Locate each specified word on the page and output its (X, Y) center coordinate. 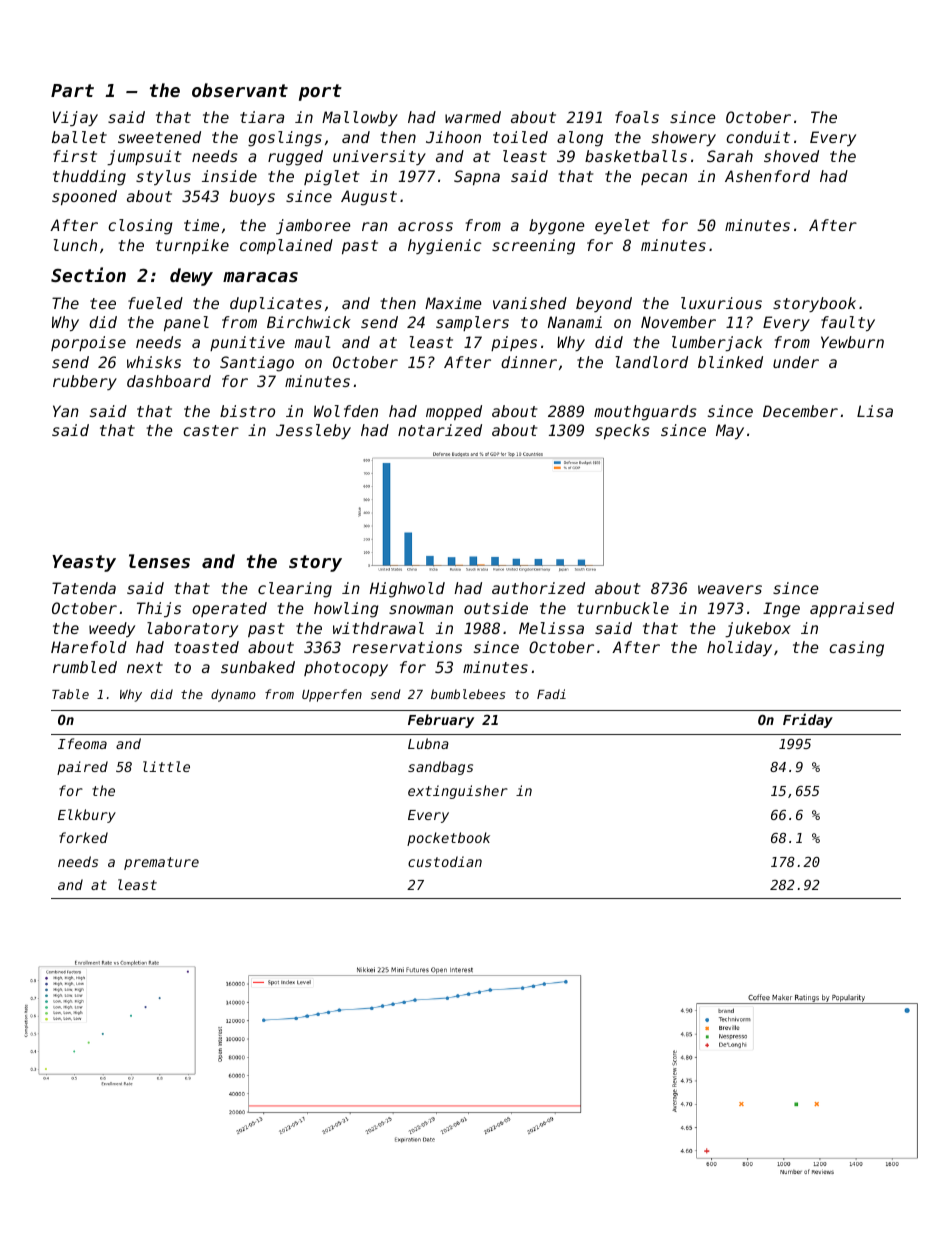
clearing (295, 590)
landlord (652, 362)
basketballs (636, 156)
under (796, 362)
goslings (285, 139)
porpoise (88, 343)
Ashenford (767, 176)
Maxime (453, 303)
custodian (445, 861)
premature (161, 863)
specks (622, 431)
